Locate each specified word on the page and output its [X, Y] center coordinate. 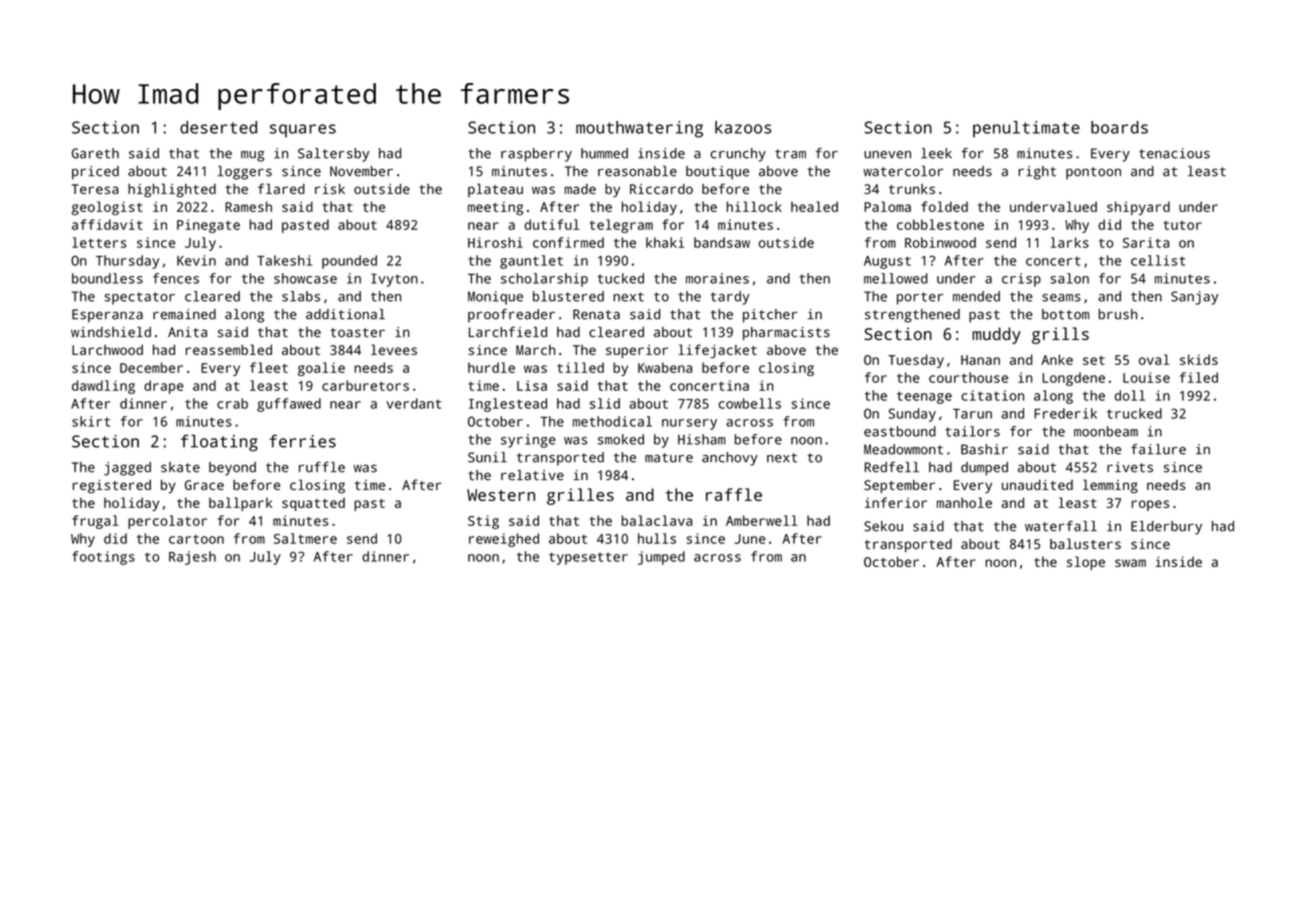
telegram [621, 226]
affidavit [107, 224]
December [151, 367]
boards [1119, 127]
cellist [1158, 260]
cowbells [750, 403]
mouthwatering [639, 129]
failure [1158, 449]
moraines [717, 278]
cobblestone [940, 224]
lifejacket [717, 351]
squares [303, 131]
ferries [302, 441]
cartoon [196, 539]
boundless [107, 278]
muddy [996, 335]
